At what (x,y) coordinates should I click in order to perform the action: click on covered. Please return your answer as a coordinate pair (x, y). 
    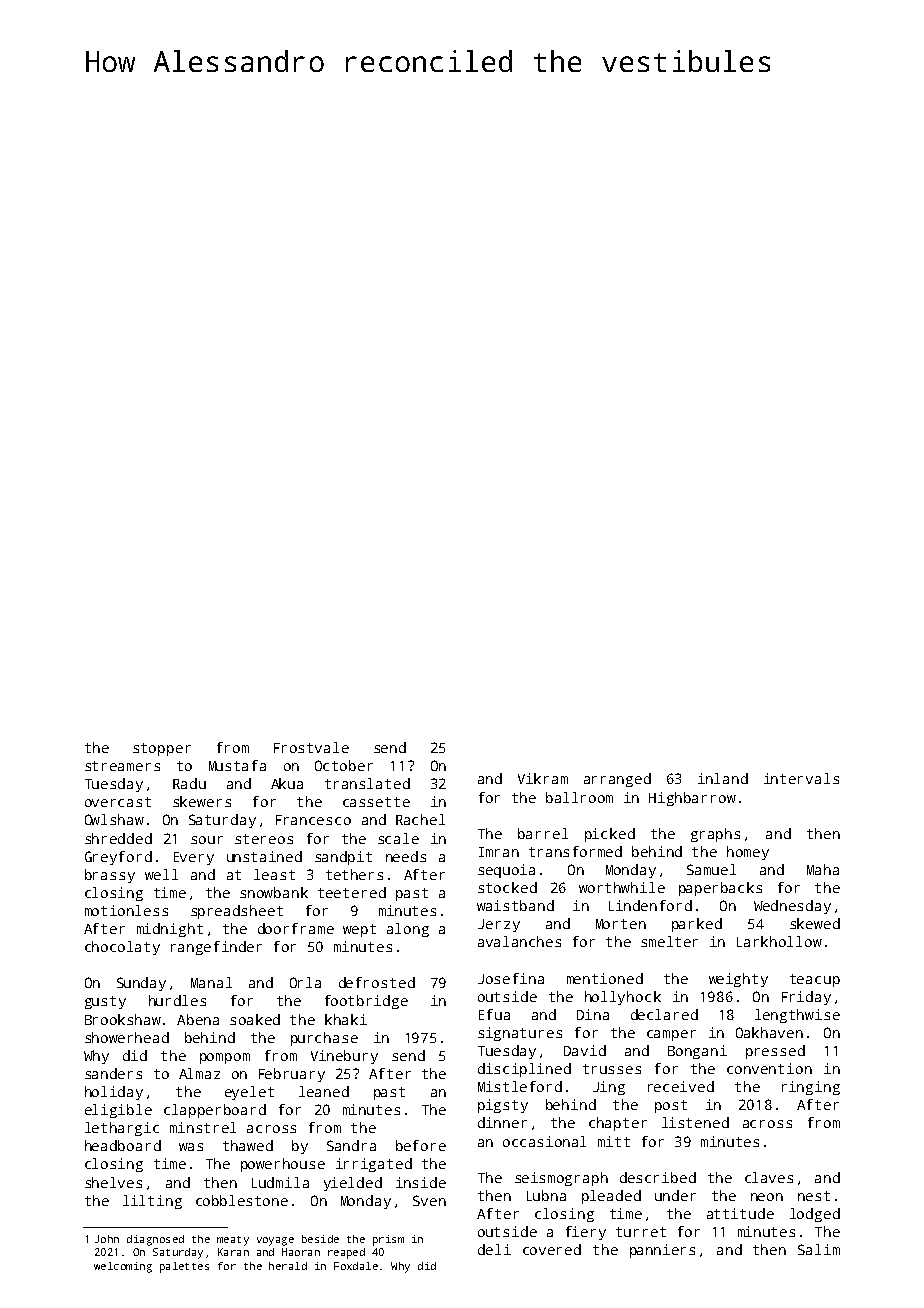
    Looking at the image, I should click on (552, 1249).
